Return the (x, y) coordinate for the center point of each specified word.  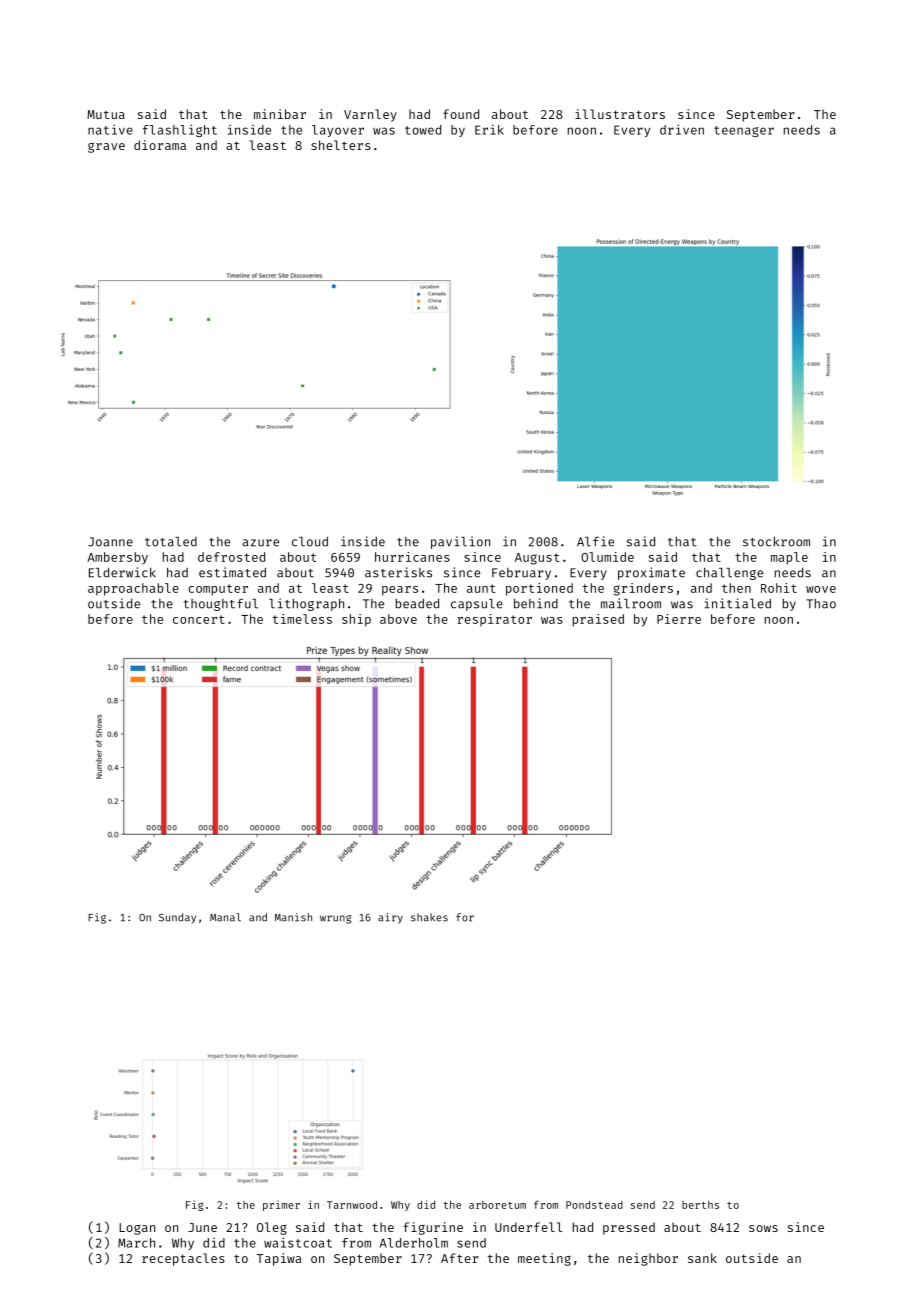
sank (702, 1258)
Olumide (607, 557)
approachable (133, 589)
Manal (225, 917)
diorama (160, 145)
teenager (744, 131)
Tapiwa (279, 1259)
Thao (821, 604)
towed (423, 130)
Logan (137, 1229)
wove (821, 589)
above (398, 619)
